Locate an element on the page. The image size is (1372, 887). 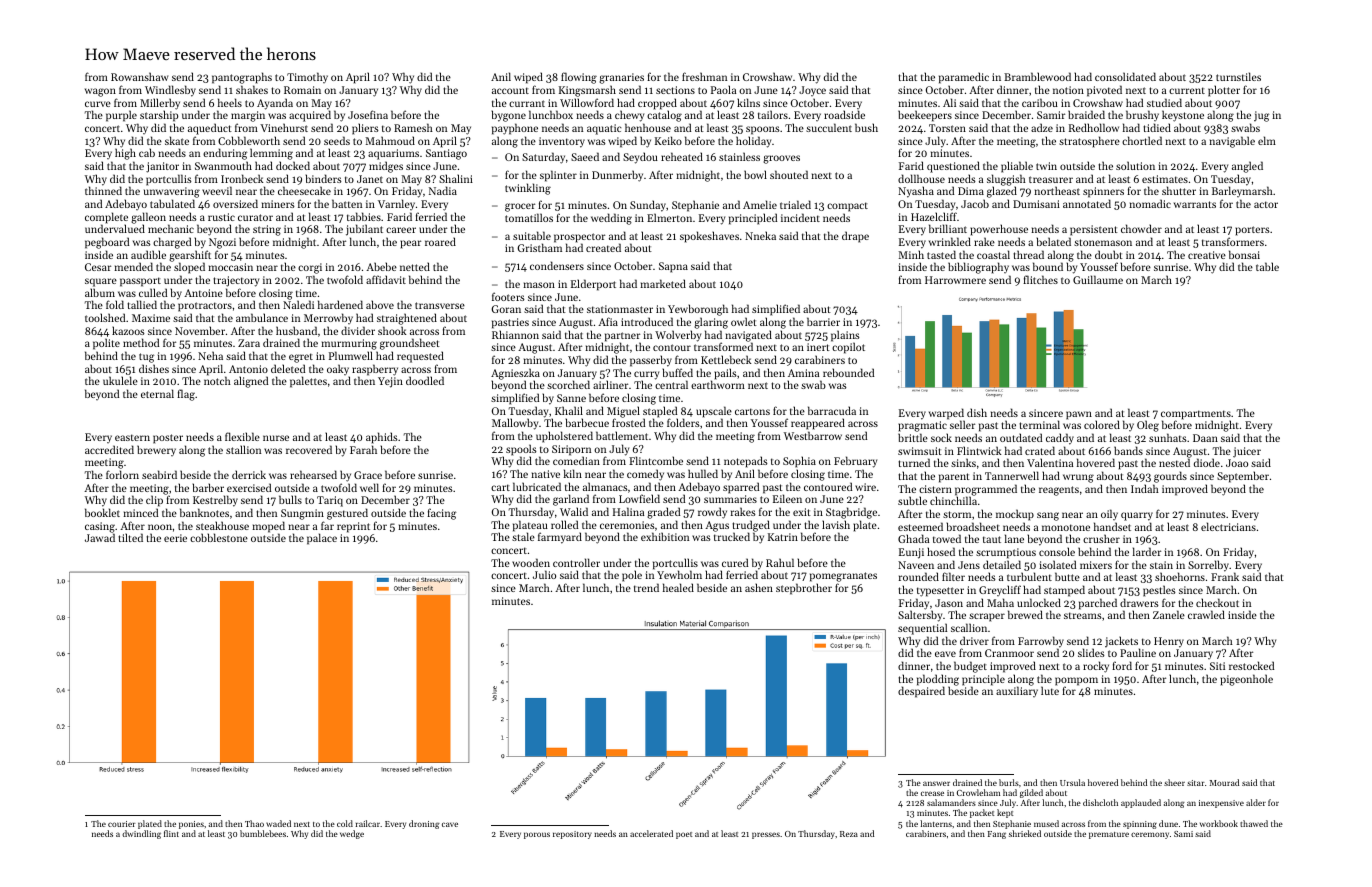
Keiko is located at coordinates (668, 140).
